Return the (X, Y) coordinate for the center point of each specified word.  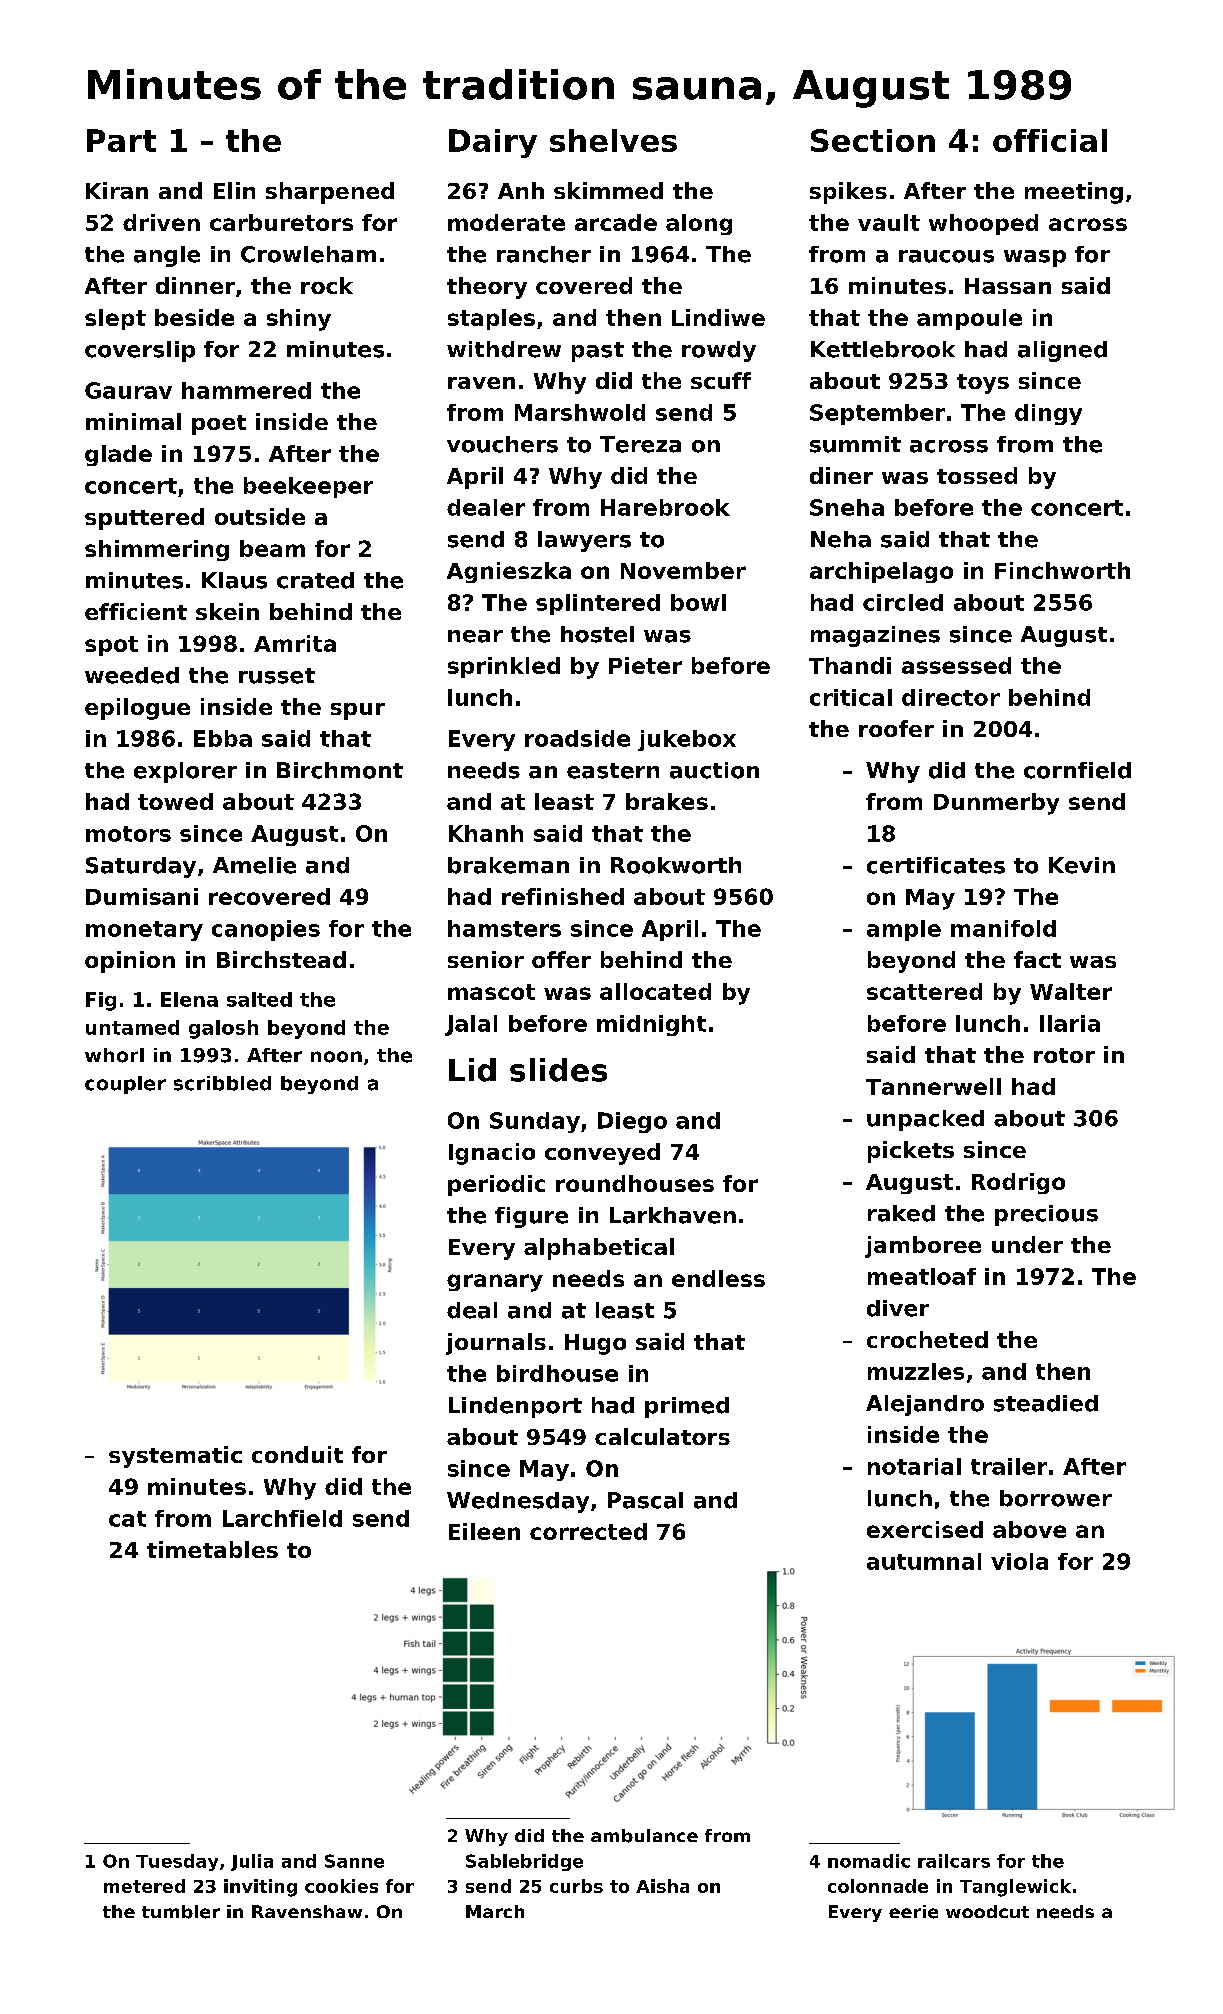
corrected (588, 1531)
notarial (914, 1466)
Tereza (640, 444)
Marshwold (580, 412)
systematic (175, 1457)
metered (144, 1886)
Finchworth (1062, 570)
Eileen (484, 1531)
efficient (136, 611)
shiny (299, 320)
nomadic (869, 1861)
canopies (266, 930)
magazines (875, 636)
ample (904, 930)
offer (561, 959)
